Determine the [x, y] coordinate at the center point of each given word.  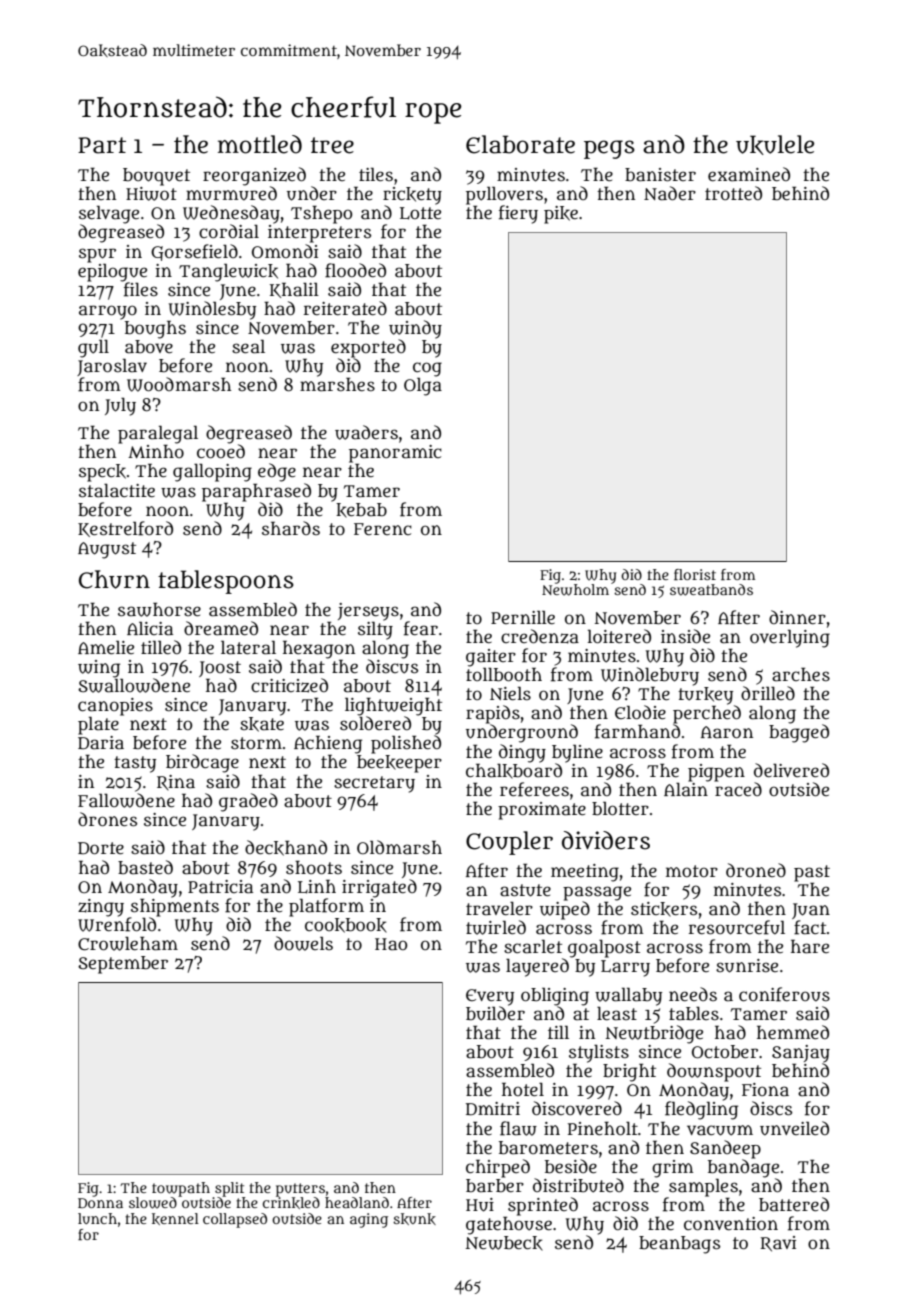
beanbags [679, 1245]
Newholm [575, 590]
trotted [733, 193]
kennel [175, 1219]
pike [561, 215]
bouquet [156, 177]
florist [695, 574]
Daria [101, 743]
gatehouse [509, 1225]
